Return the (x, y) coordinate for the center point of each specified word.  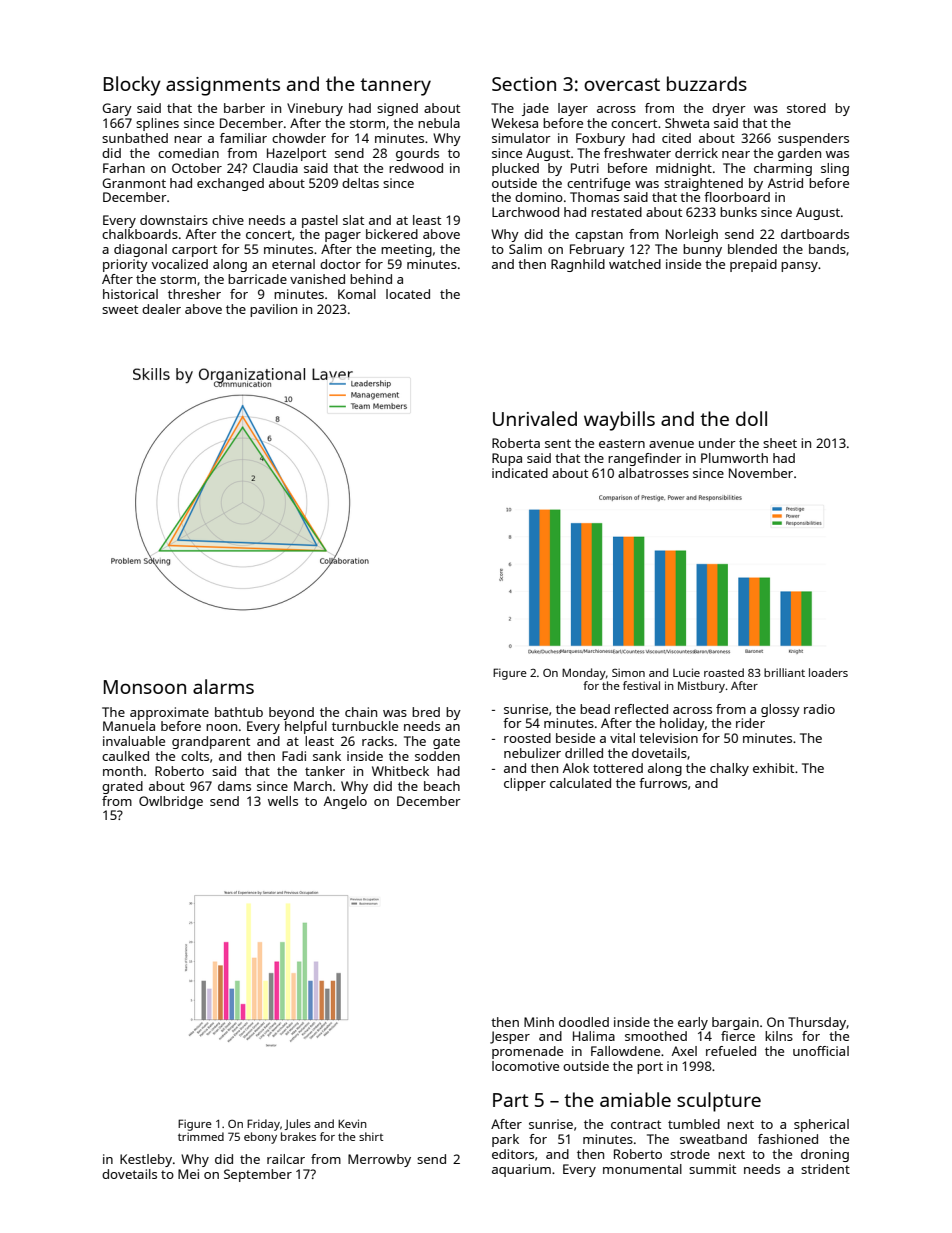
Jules (298, 1124)
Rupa (507, 459)
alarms (223, 686)
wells (283, 801)
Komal (357, 294)
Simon (628, 672)
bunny (702, 250)
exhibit (773, 768)
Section (524, 84)
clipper (525, 784)
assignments (223, 86)
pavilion (273, 310)
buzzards (707, 83)
